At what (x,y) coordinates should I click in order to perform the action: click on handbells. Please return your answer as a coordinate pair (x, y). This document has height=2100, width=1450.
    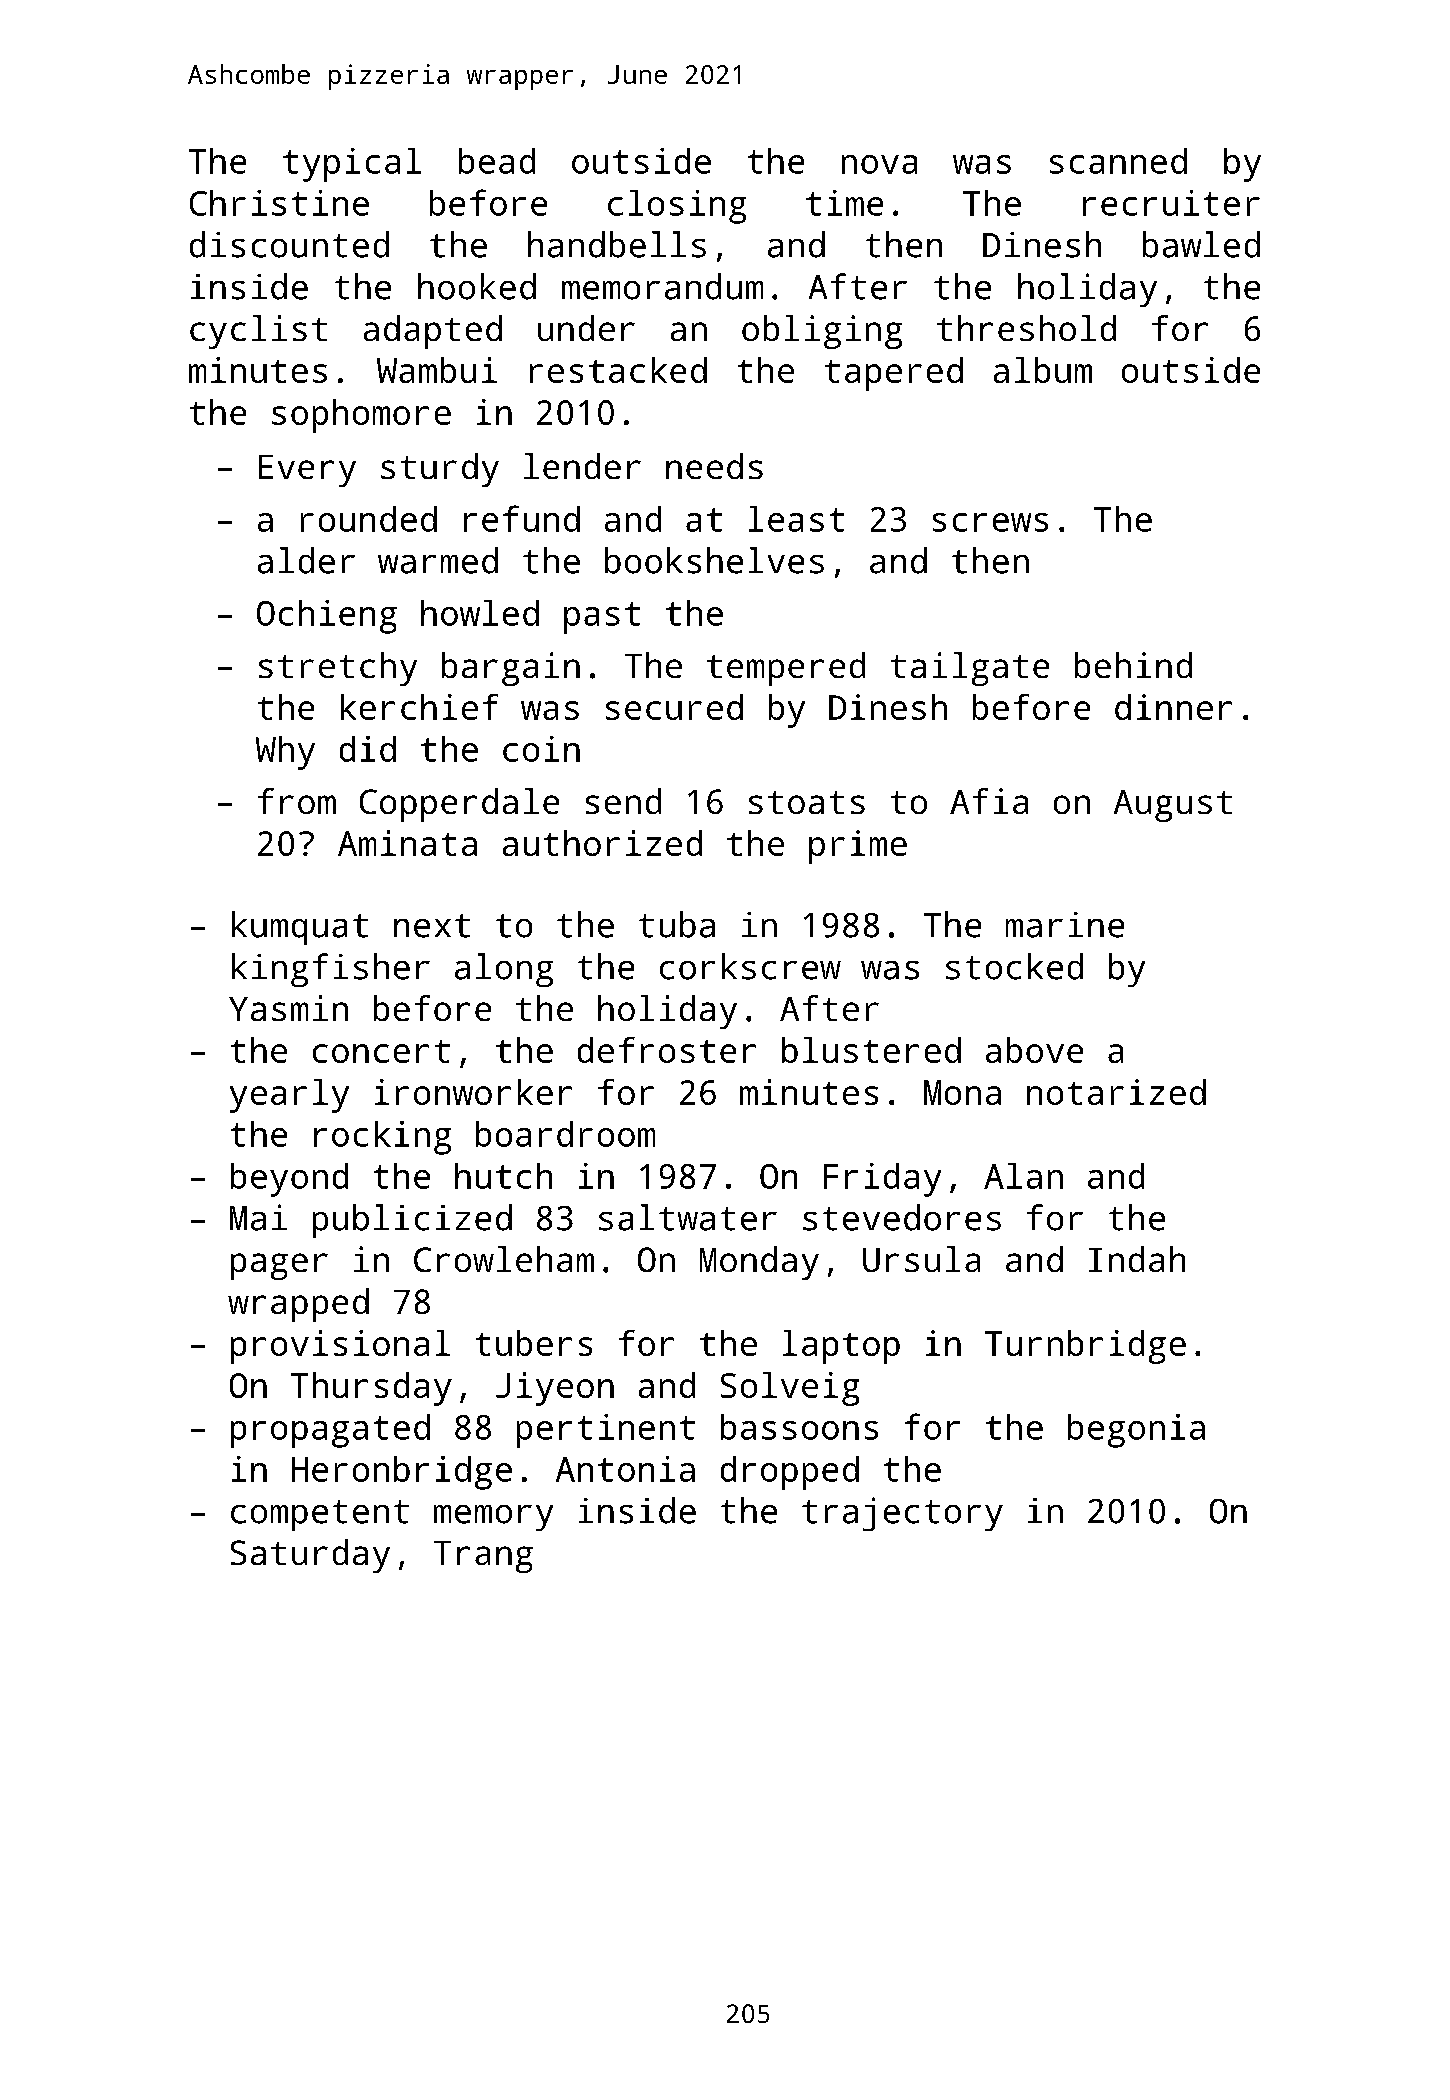
    Looking at the image, I should click on (617, 244).
